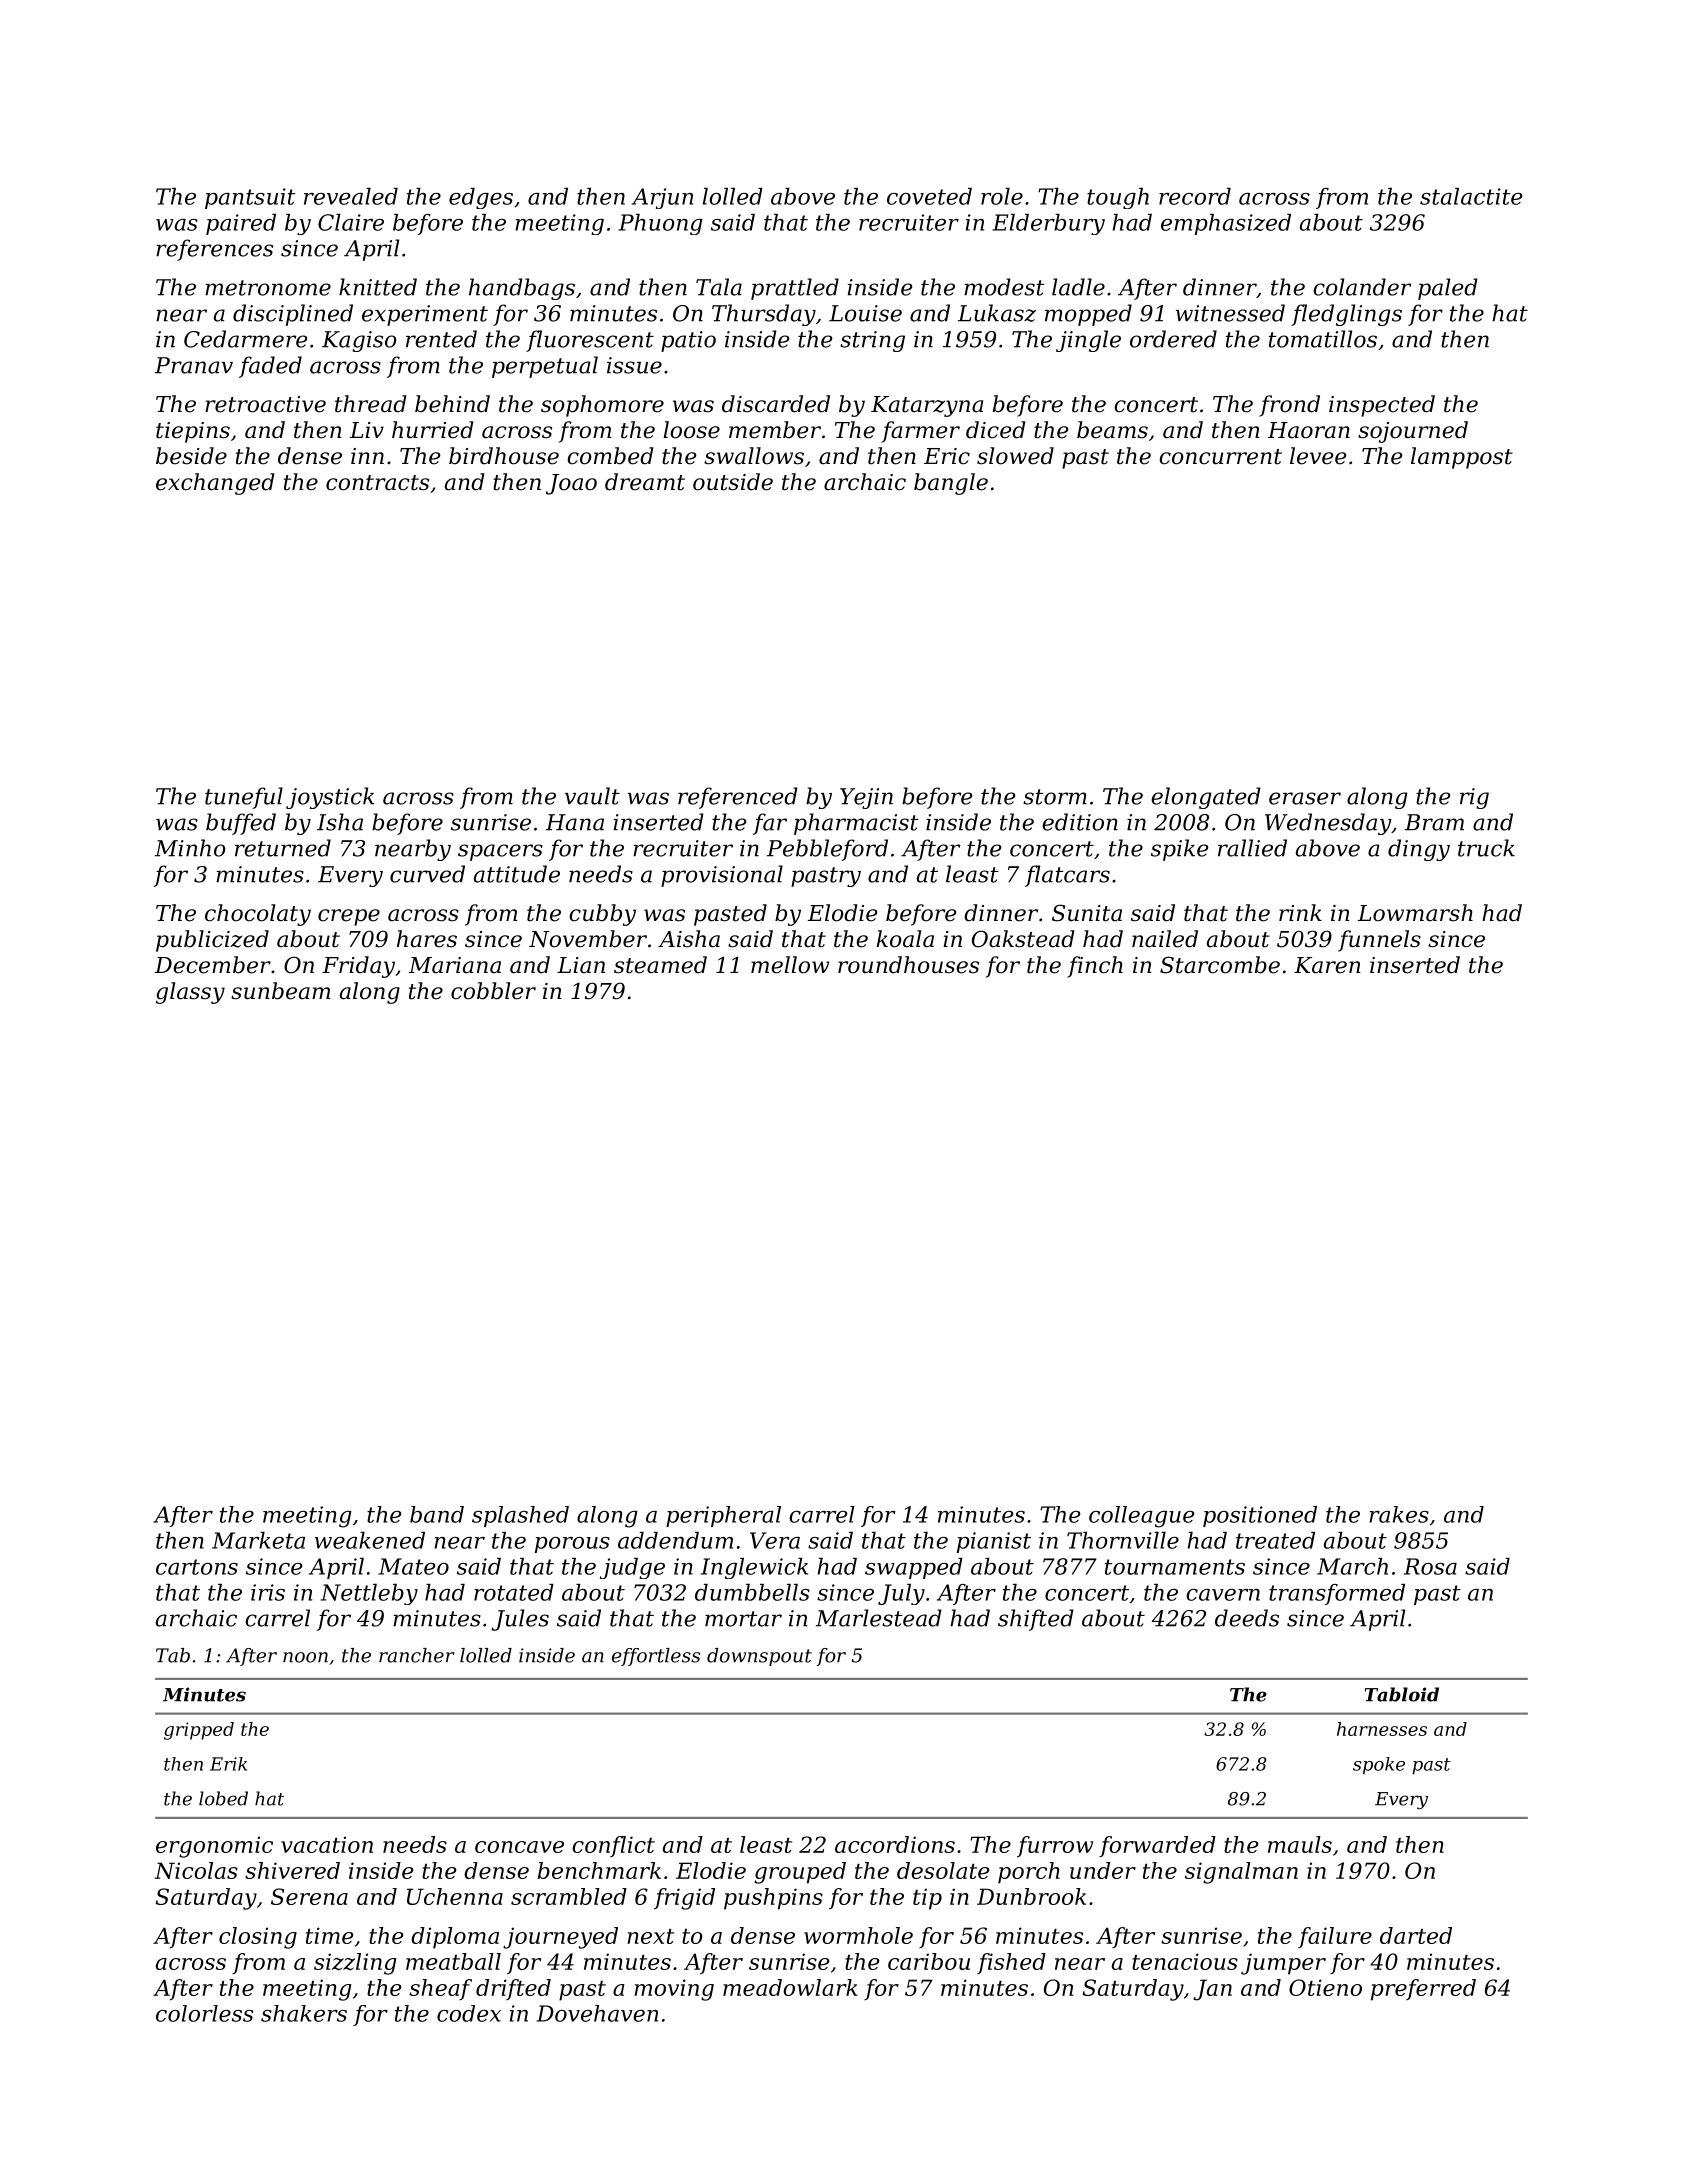 This image has width=1683, height=2178. Describe the element at coordinates (675, 1540) in the image. I see `addendum` at that location.
